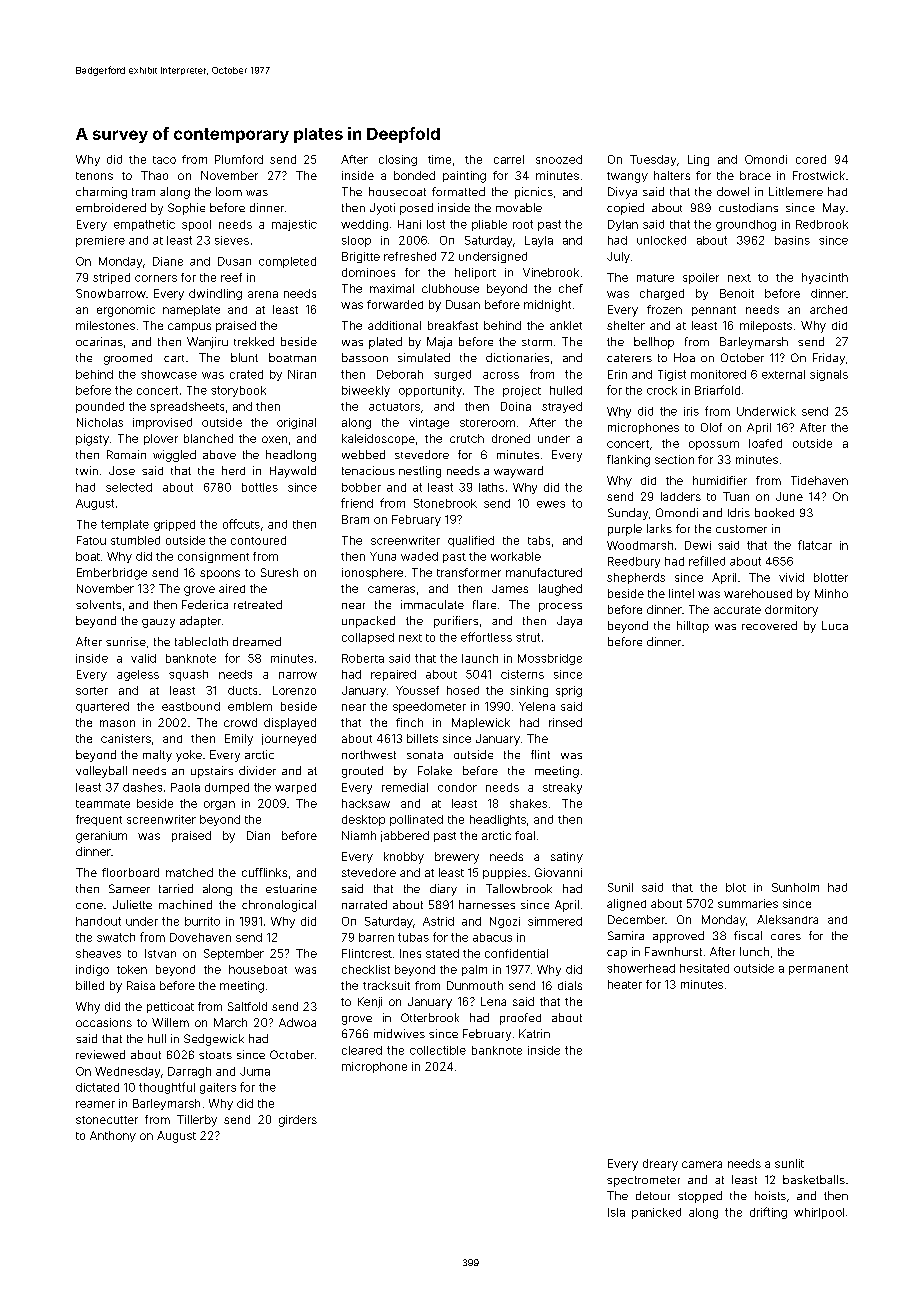  Describe the element at coordinates (439, 159) in the screenshot. I see `time` at that location.
